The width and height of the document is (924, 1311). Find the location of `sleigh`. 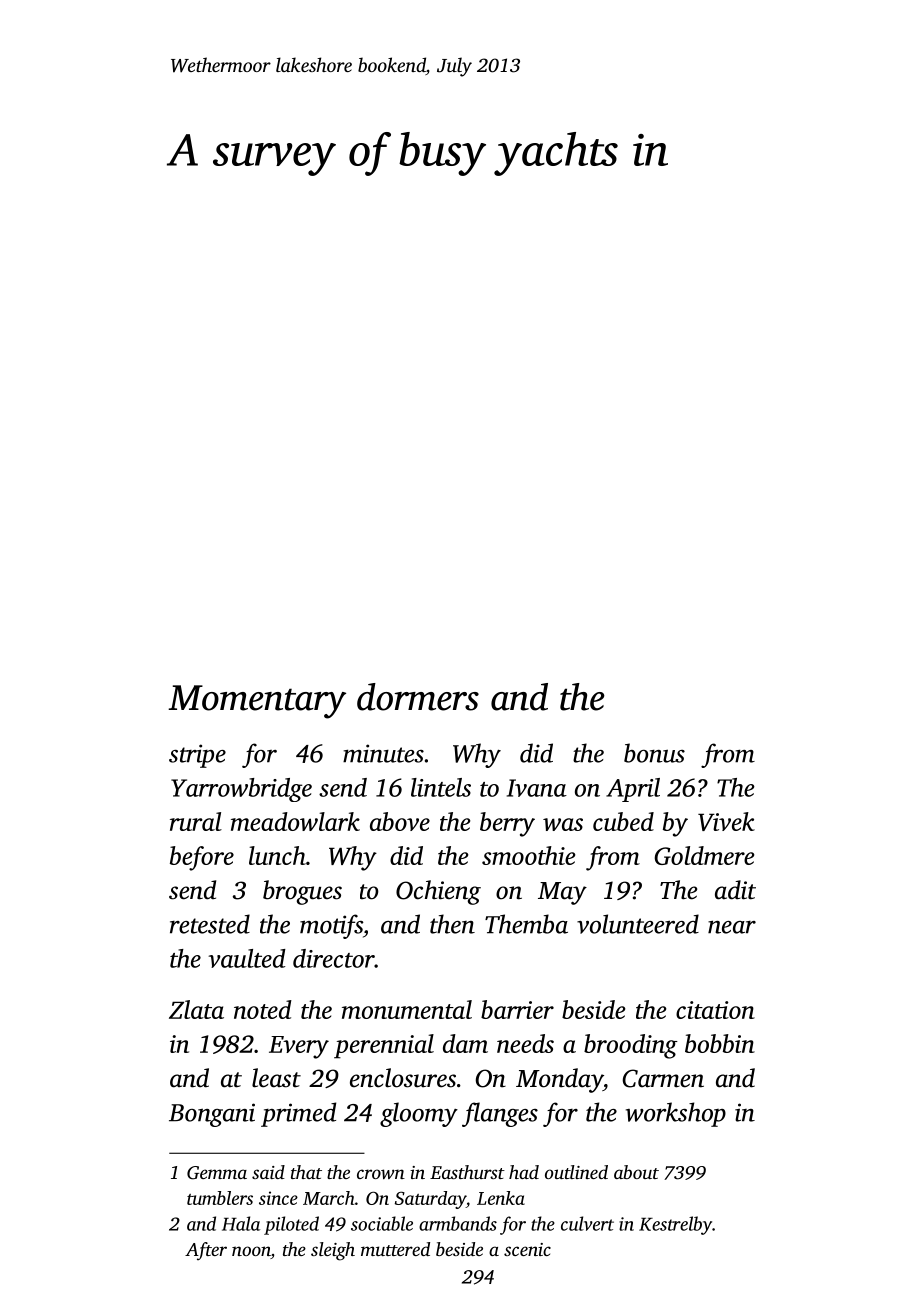

sleigh is located at coordinates (333, 1251).
